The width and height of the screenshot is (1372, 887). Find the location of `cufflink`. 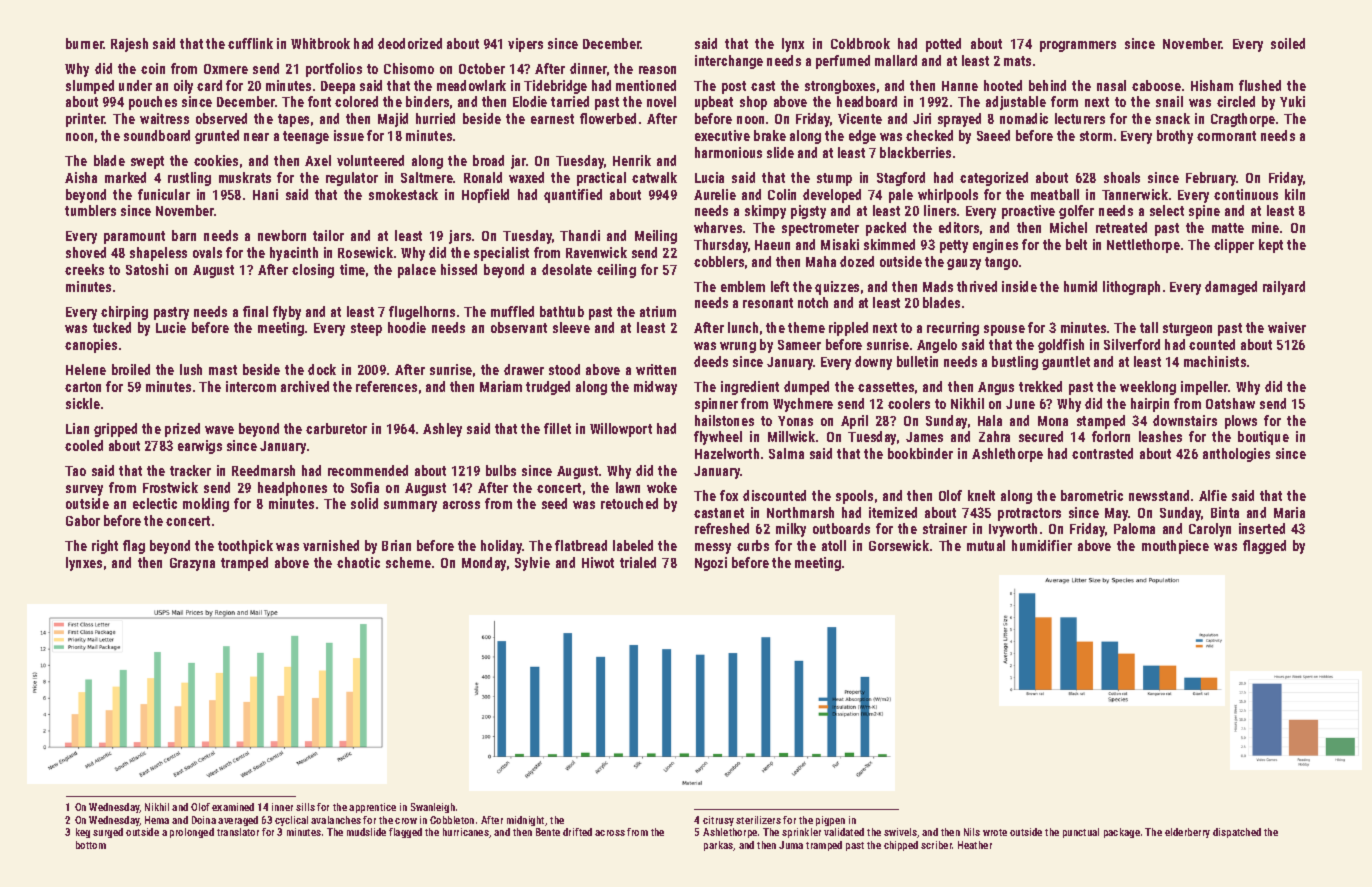

cufflink is located at coordinates (250, 43).
